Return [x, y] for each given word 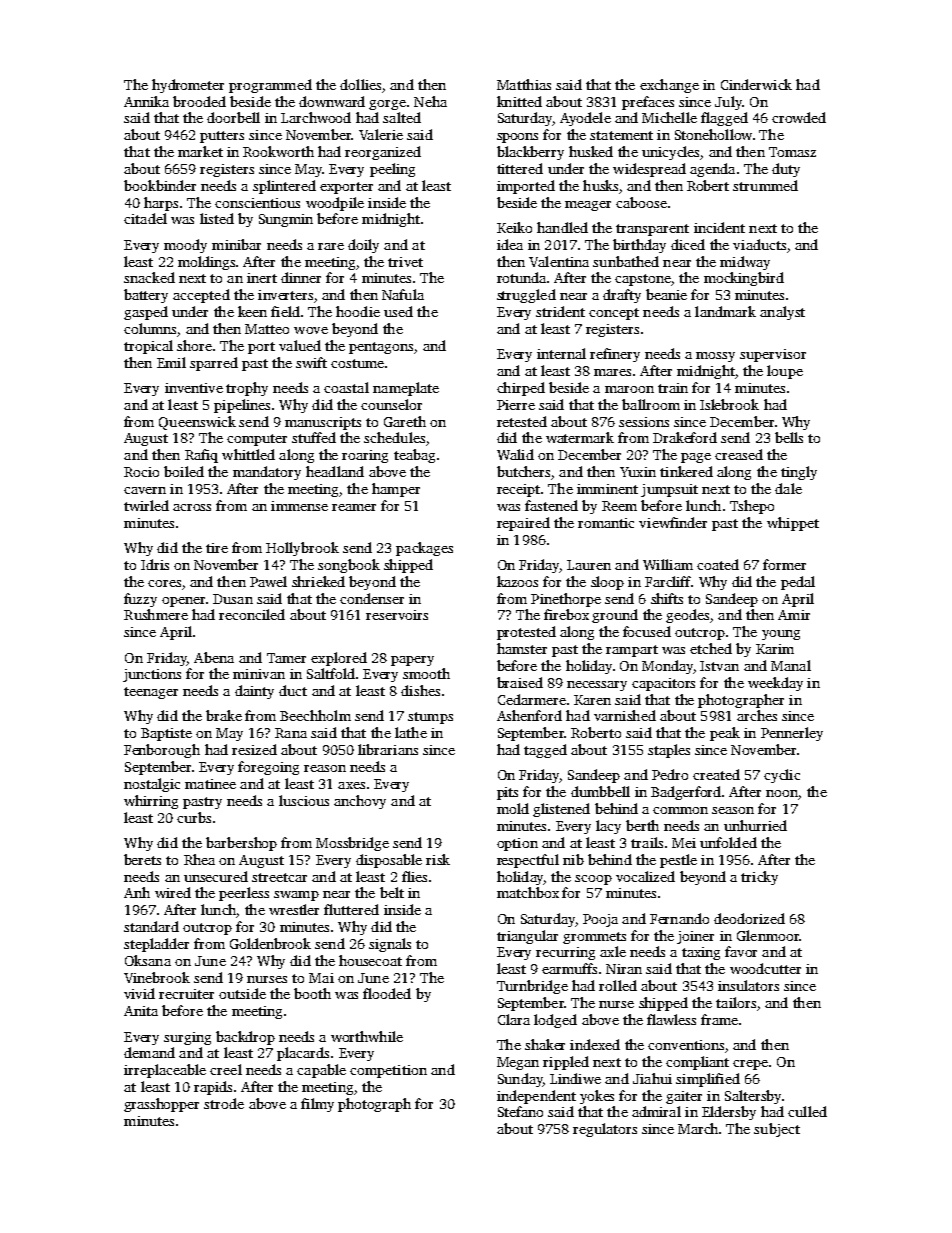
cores [164, 583]
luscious [304, 800]
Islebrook [729, 404]
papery [412, 661]
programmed [270, 86]
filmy [317, 1105]
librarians [388, 749]
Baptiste [166, 734]
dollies [360, 84]
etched [711, 648]
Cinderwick [756, 84]
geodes [687, 616]
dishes [420, 690]
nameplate [406, 389]
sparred [214, 364]
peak [725, 734]
